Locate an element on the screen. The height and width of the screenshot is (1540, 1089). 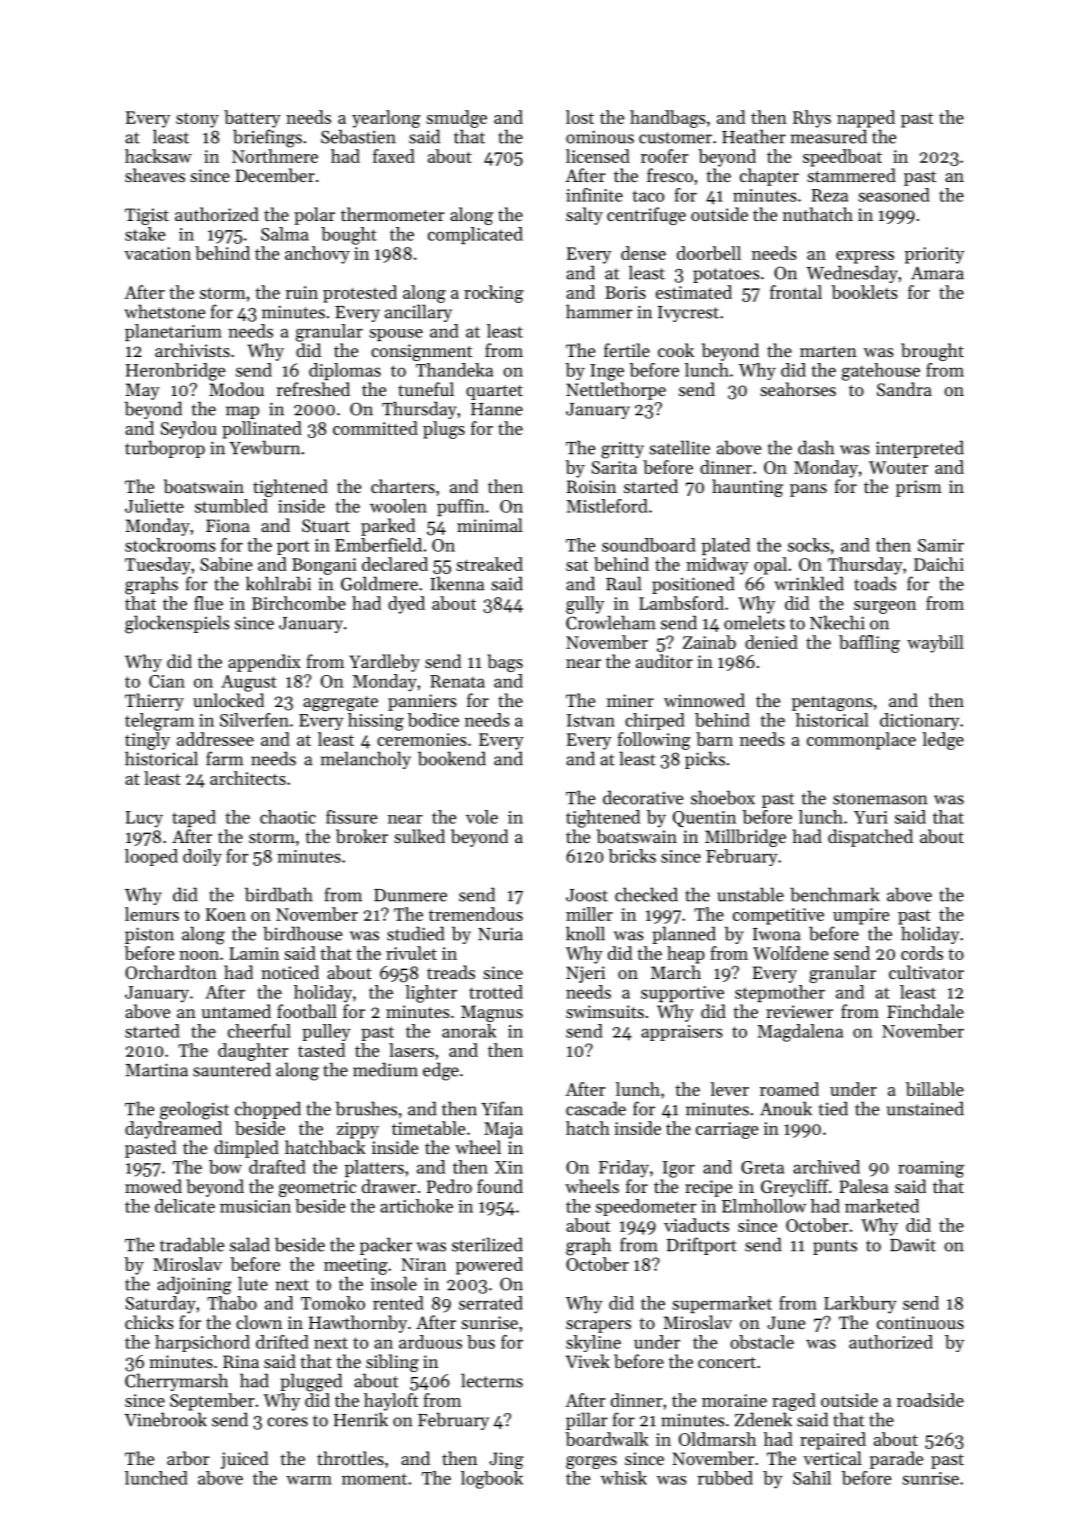
rivulet is located at coordinates (411, 953).
